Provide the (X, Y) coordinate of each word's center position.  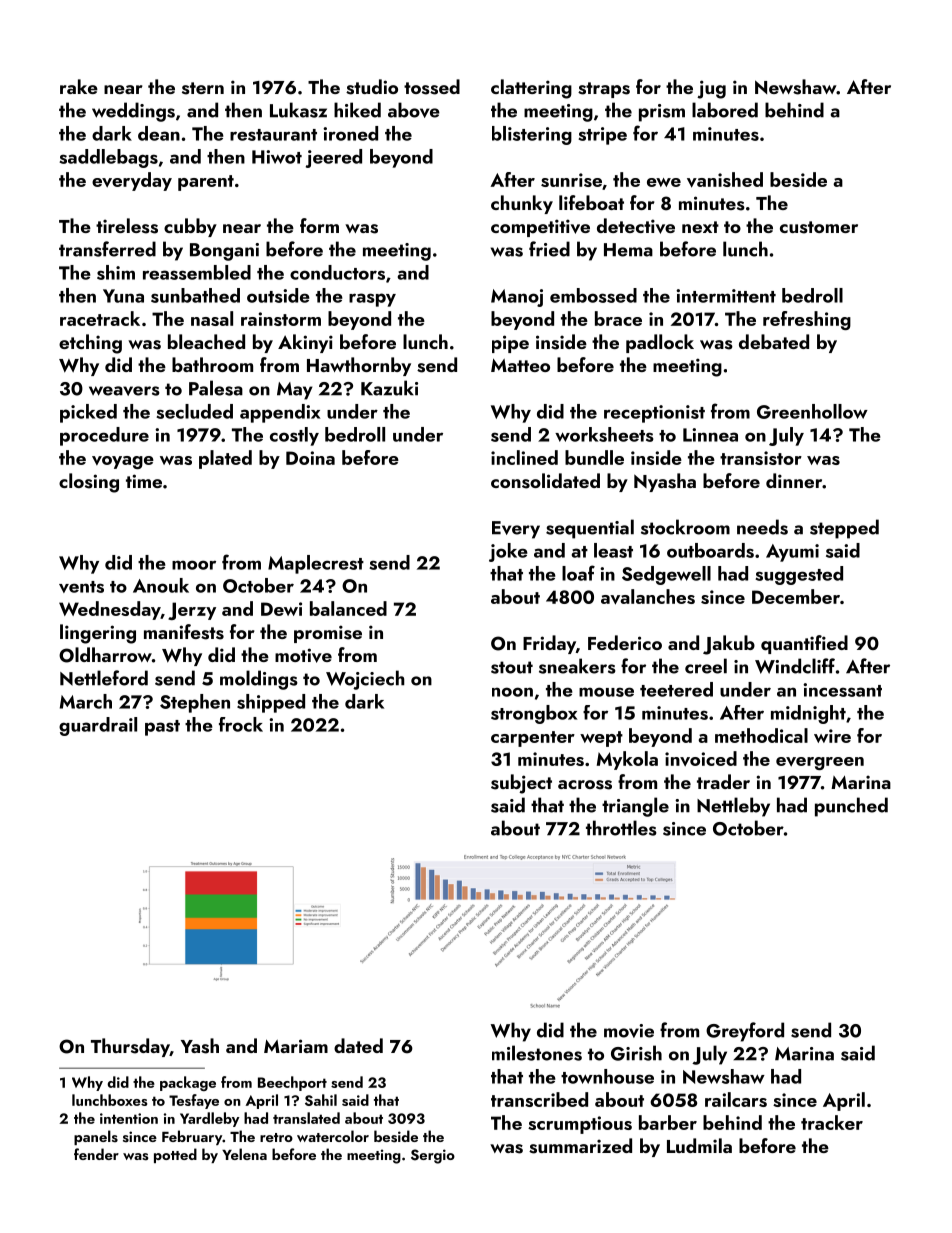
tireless (127, 226)
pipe (510, 344)
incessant (842, 690)
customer (819, 227)
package (188, 1083)
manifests (184, 632)
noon (512, 692)
